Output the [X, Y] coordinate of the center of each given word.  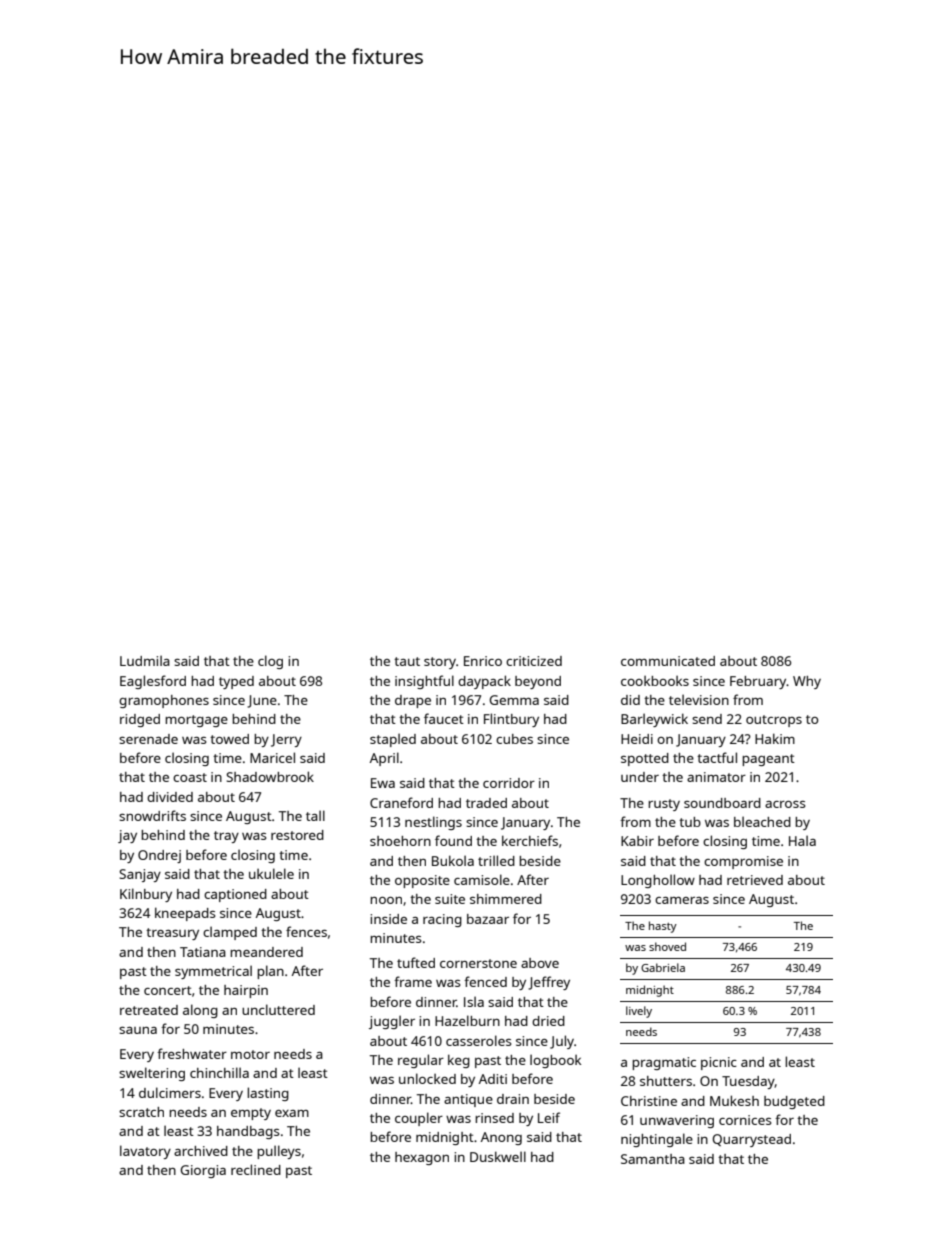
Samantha [653, 1159]
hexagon [422, 1158]
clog [270, 662]
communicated [668, 661]
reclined [256, 1169]
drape [413, 701]
